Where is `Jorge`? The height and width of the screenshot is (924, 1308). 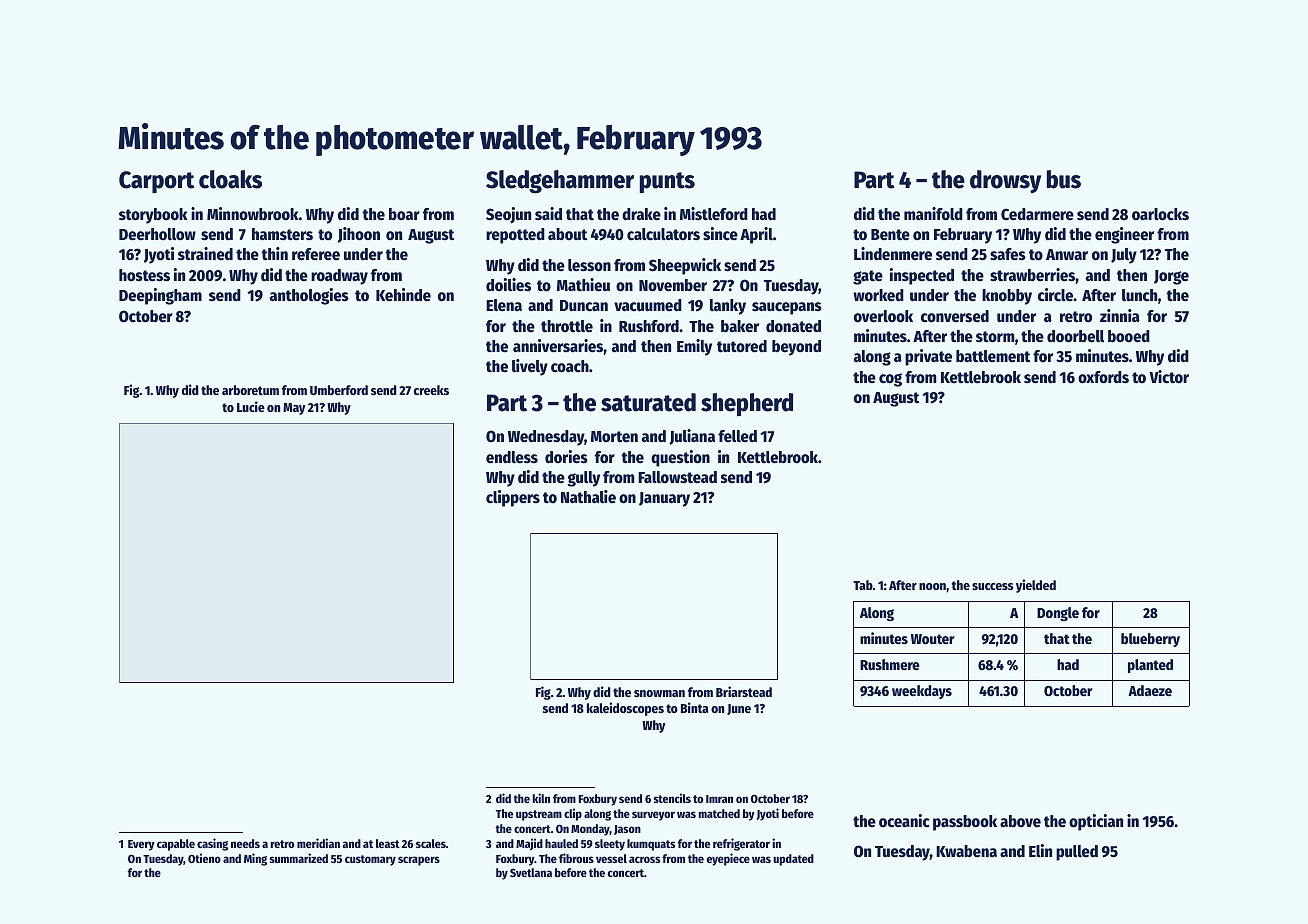
Jorge is located at coordinates (1171, 277).
